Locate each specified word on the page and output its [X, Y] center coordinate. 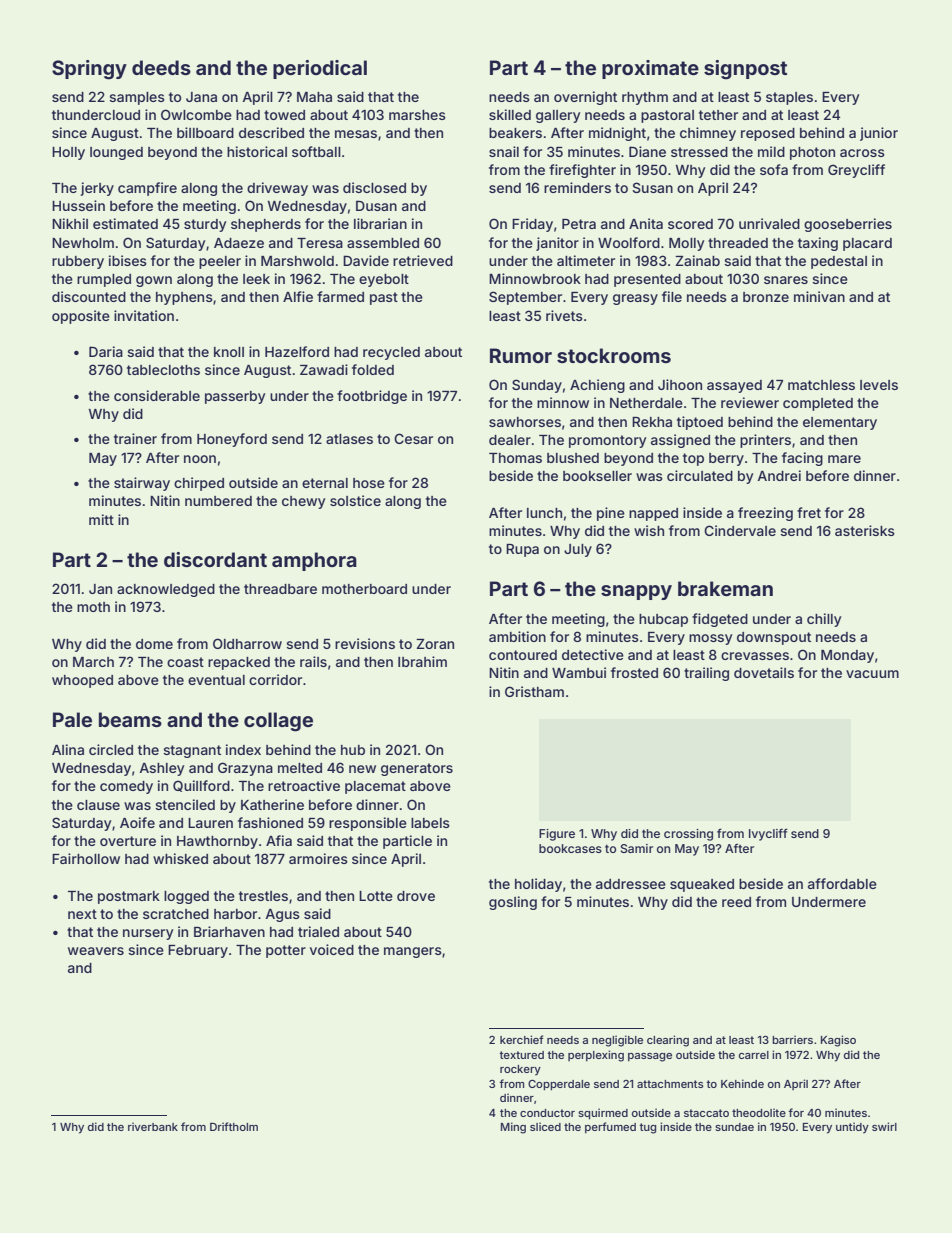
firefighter [582, 171]
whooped [82, 681]
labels [430, 823]
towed [284, 115]
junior [879, 134]
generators [417, 769]
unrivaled [769, 223]
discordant [215, 559]
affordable [842, 883]
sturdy [205, 225]
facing [802, 459]
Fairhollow [86, 858]
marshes [417, 115]
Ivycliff [768, 834]
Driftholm [234, 1126]
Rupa [522, 550]
